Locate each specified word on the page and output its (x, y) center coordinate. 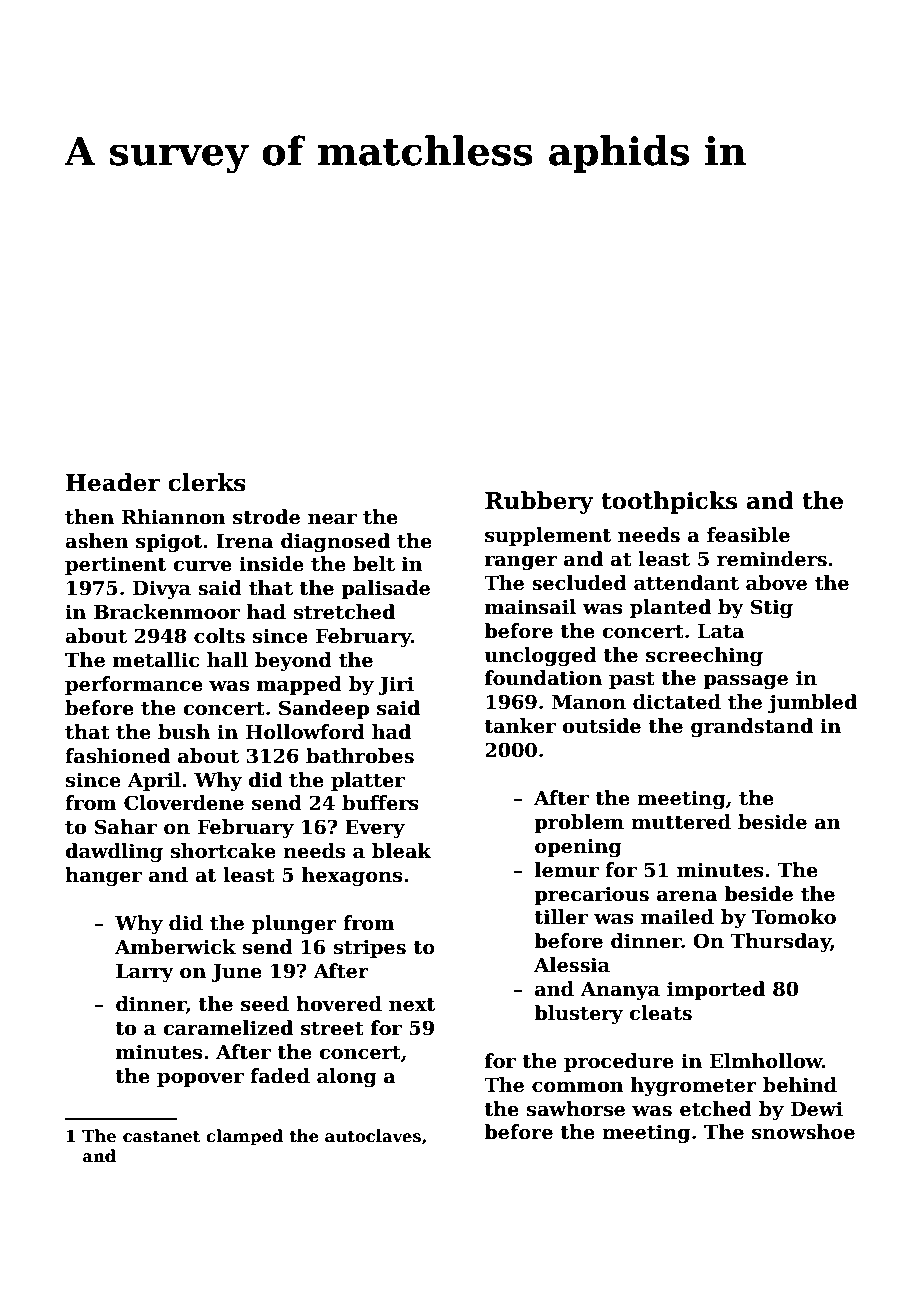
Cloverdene (184, 803)
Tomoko (794, 917)
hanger (103, 876)
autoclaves (373, 1136)
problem (579, 823)
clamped (244, 1137)
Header (113, 482)
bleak (401, 851)
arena (687, 896)
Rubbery (539, 502)
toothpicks (669, 502)
